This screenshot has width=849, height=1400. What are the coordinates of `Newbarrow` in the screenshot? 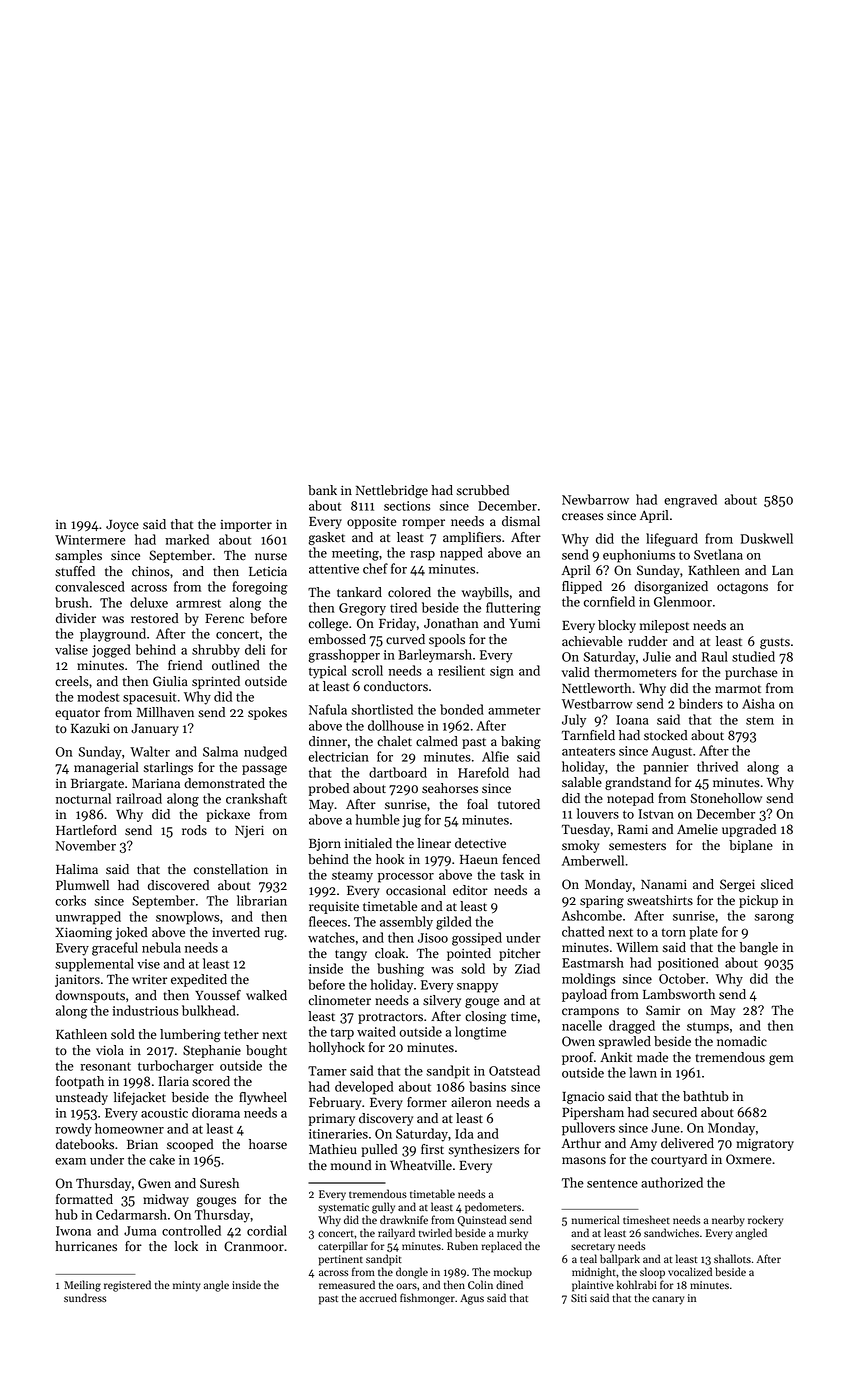 It's located at (595, 499).
